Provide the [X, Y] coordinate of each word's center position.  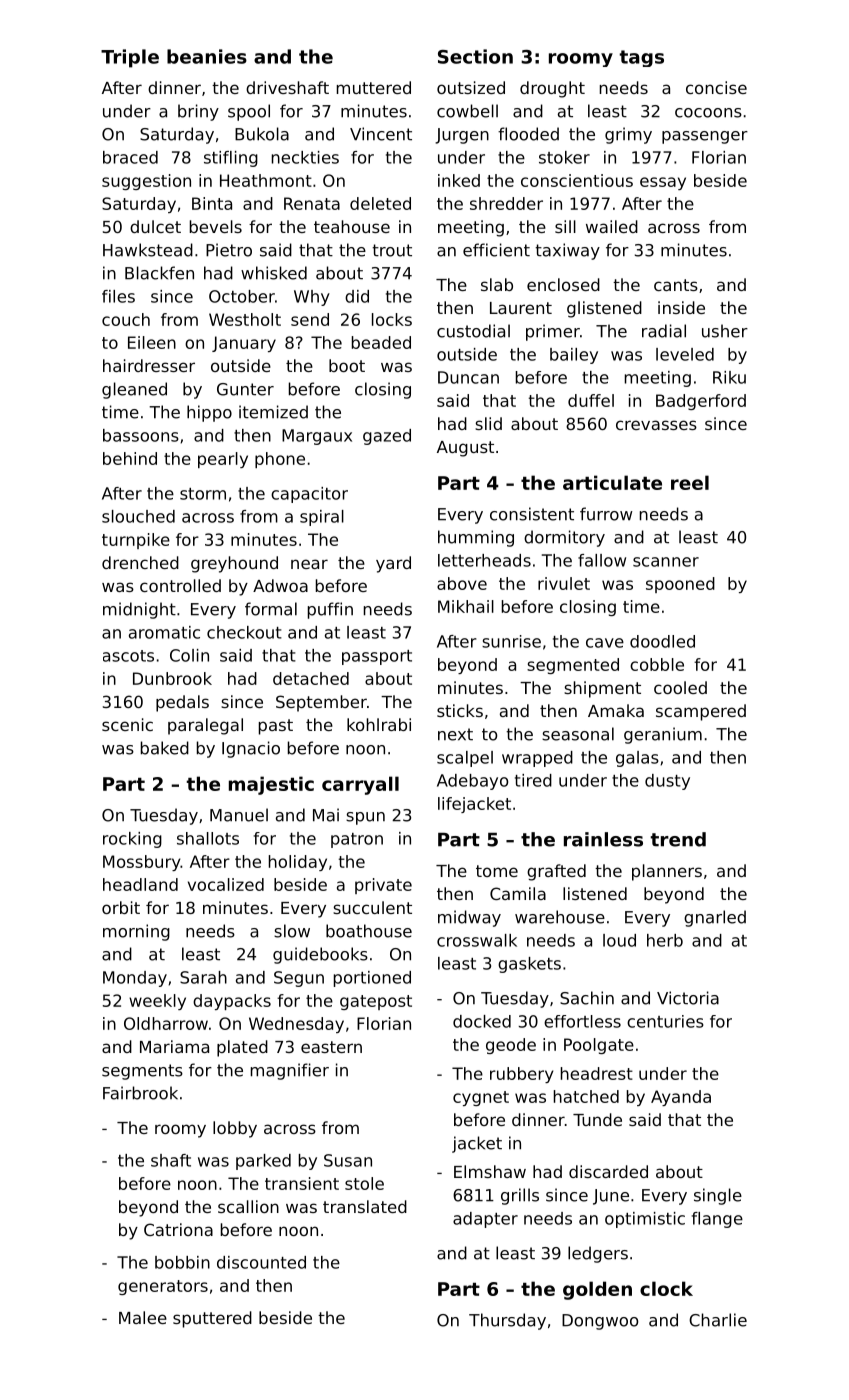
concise [716, 87]
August [465, 449]
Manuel [239, 815]
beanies [207, 56]
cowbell [467, 111]
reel [690, 482]
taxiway [567, 251]
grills [520, 1196]
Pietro [229, 250]
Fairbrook [140, 1093]
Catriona [178, 1229]
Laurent [521, 308]
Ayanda [681, 1098]
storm [203, 494]
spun [365, 818]
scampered [701, 712]
